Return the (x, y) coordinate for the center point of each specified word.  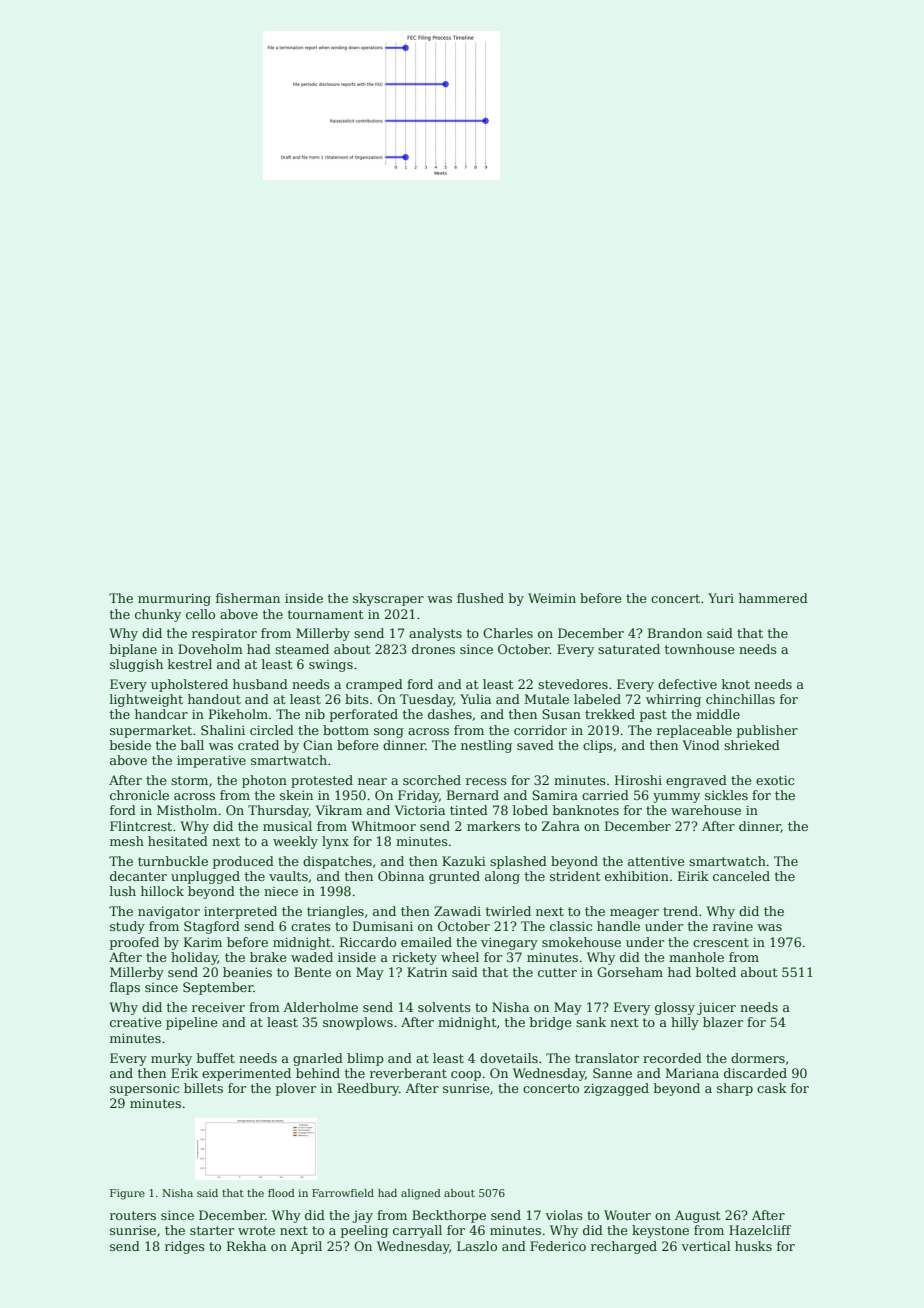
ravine (733, 926)
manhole (696, 957)
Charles (508, 633)
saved (535, 745)
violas (564, 1215)
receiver (218, 1007)
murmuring (174, 599)
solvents (444, 1007)
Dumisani (383, 926)
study (127, 927)
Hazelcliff (760, 1230)
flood (281, 1193)
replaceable (694, 731)
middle (718, 714)
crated (258, 745)
